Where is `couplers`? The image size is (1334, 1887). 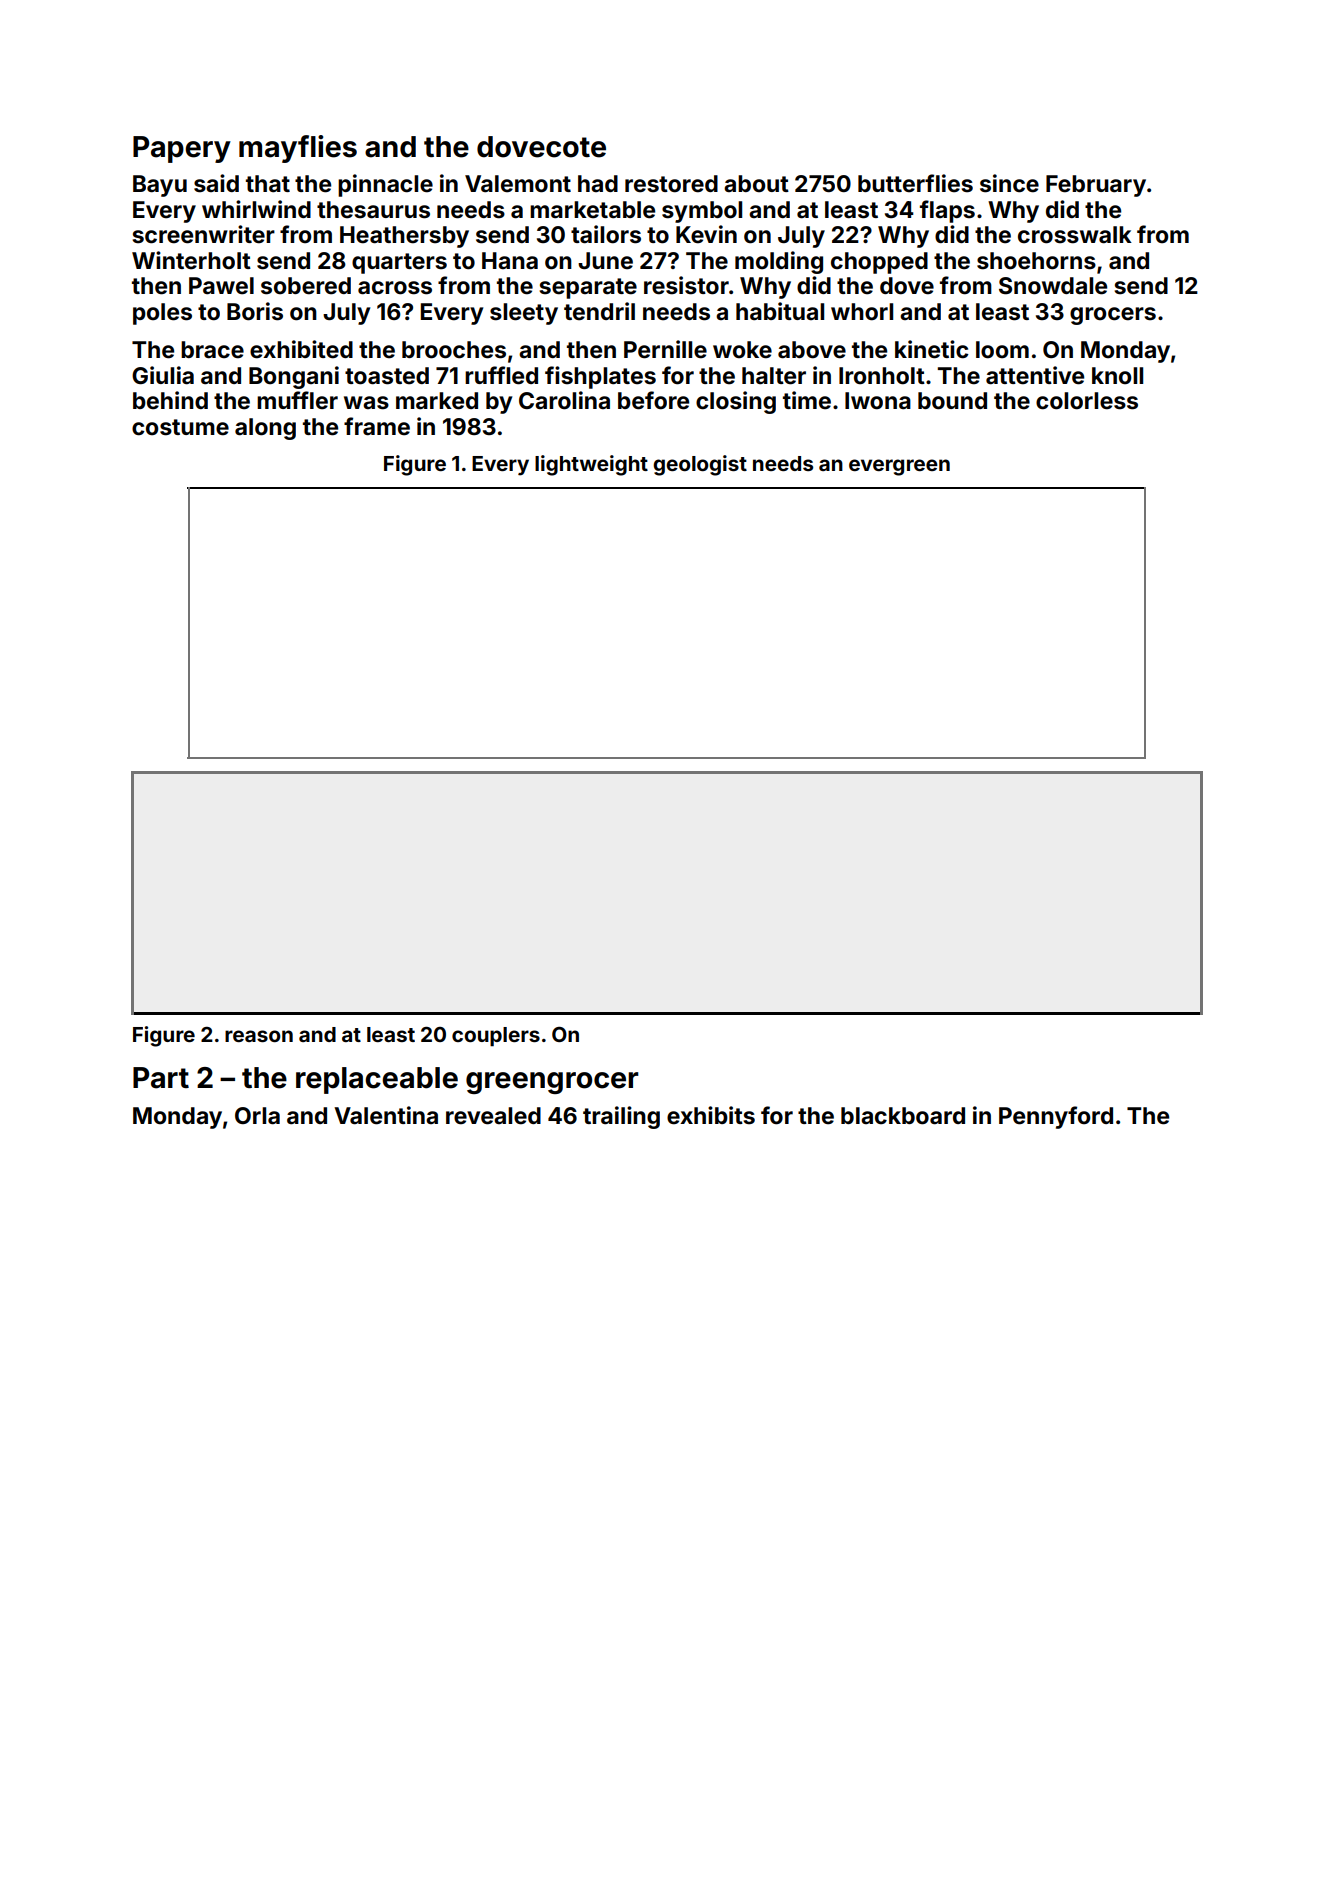
couplers is located at coordinates (496, 1037).
